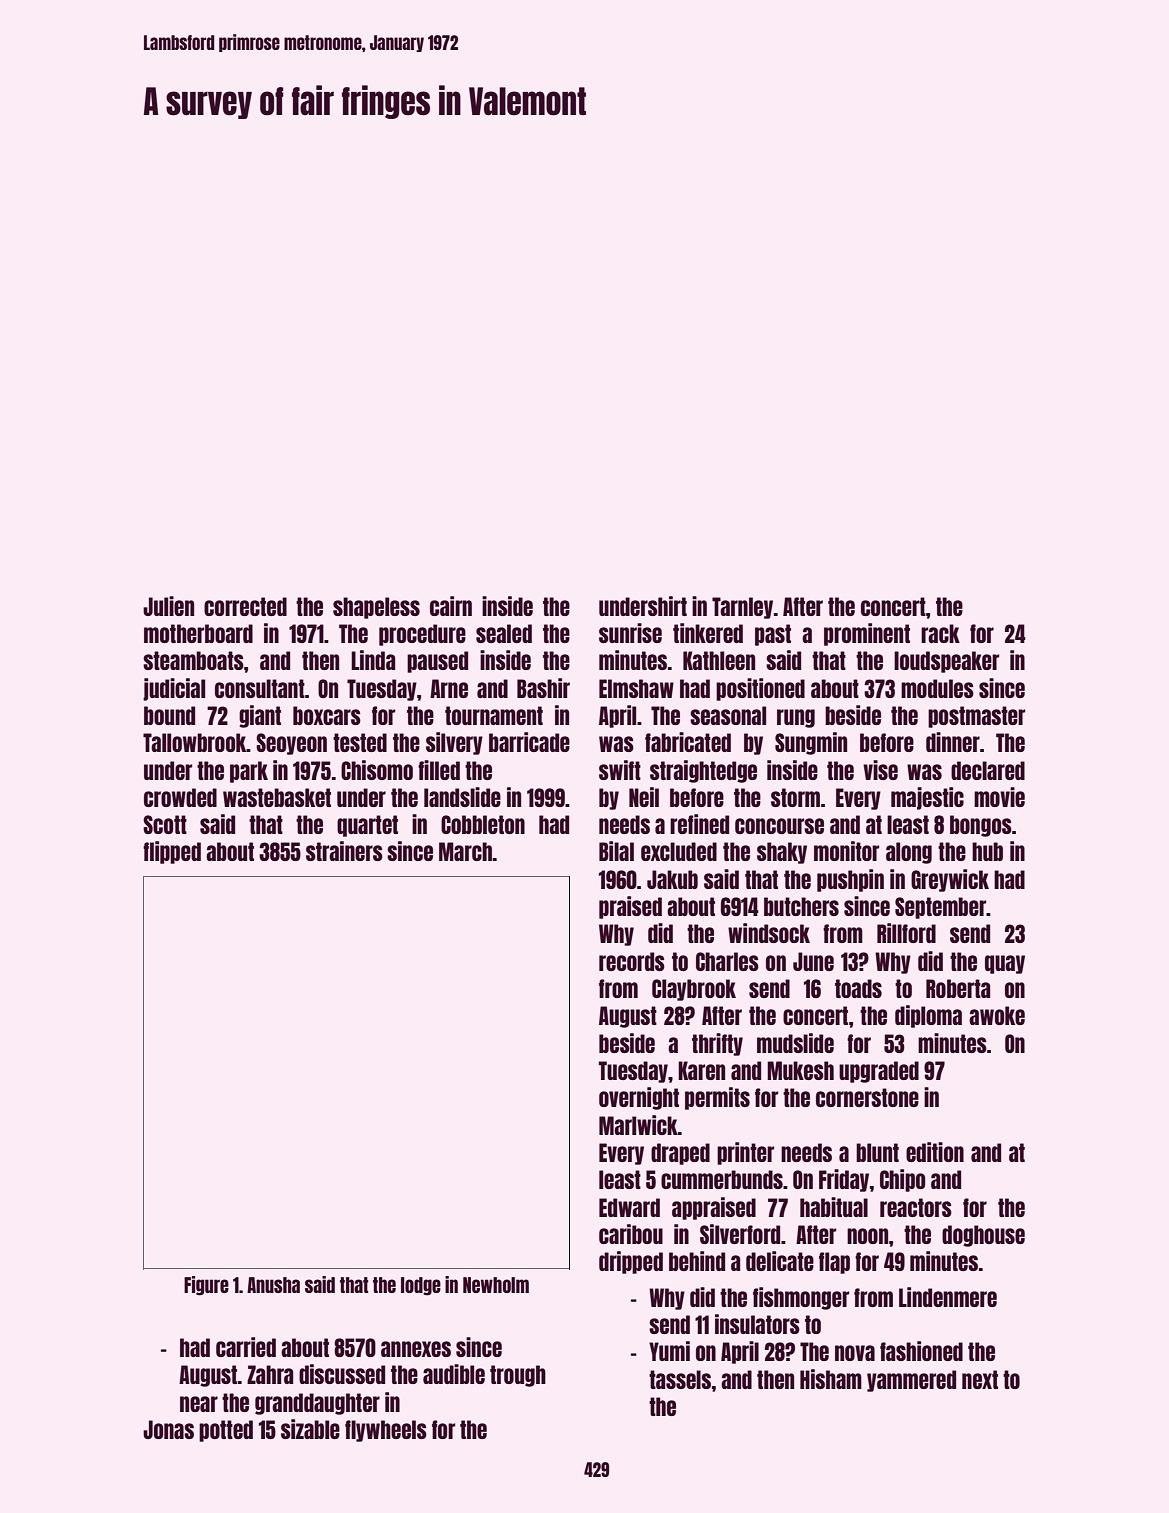 The image size is (1169, 1513). Describe the element at coordinates (983, 1236) in the screenshot. I see `doghouse` at that location.
